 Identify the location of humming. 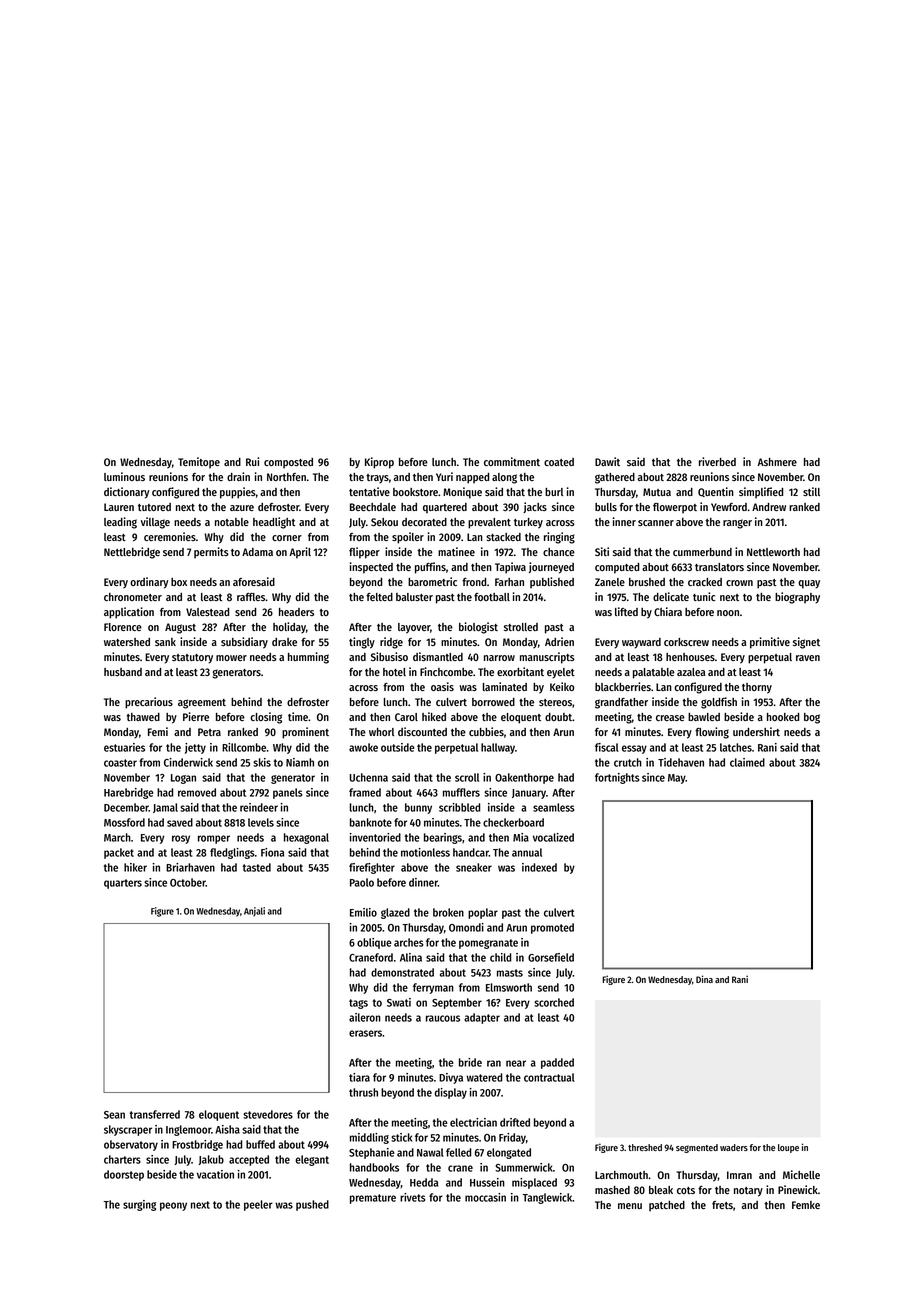
(308, 658).
